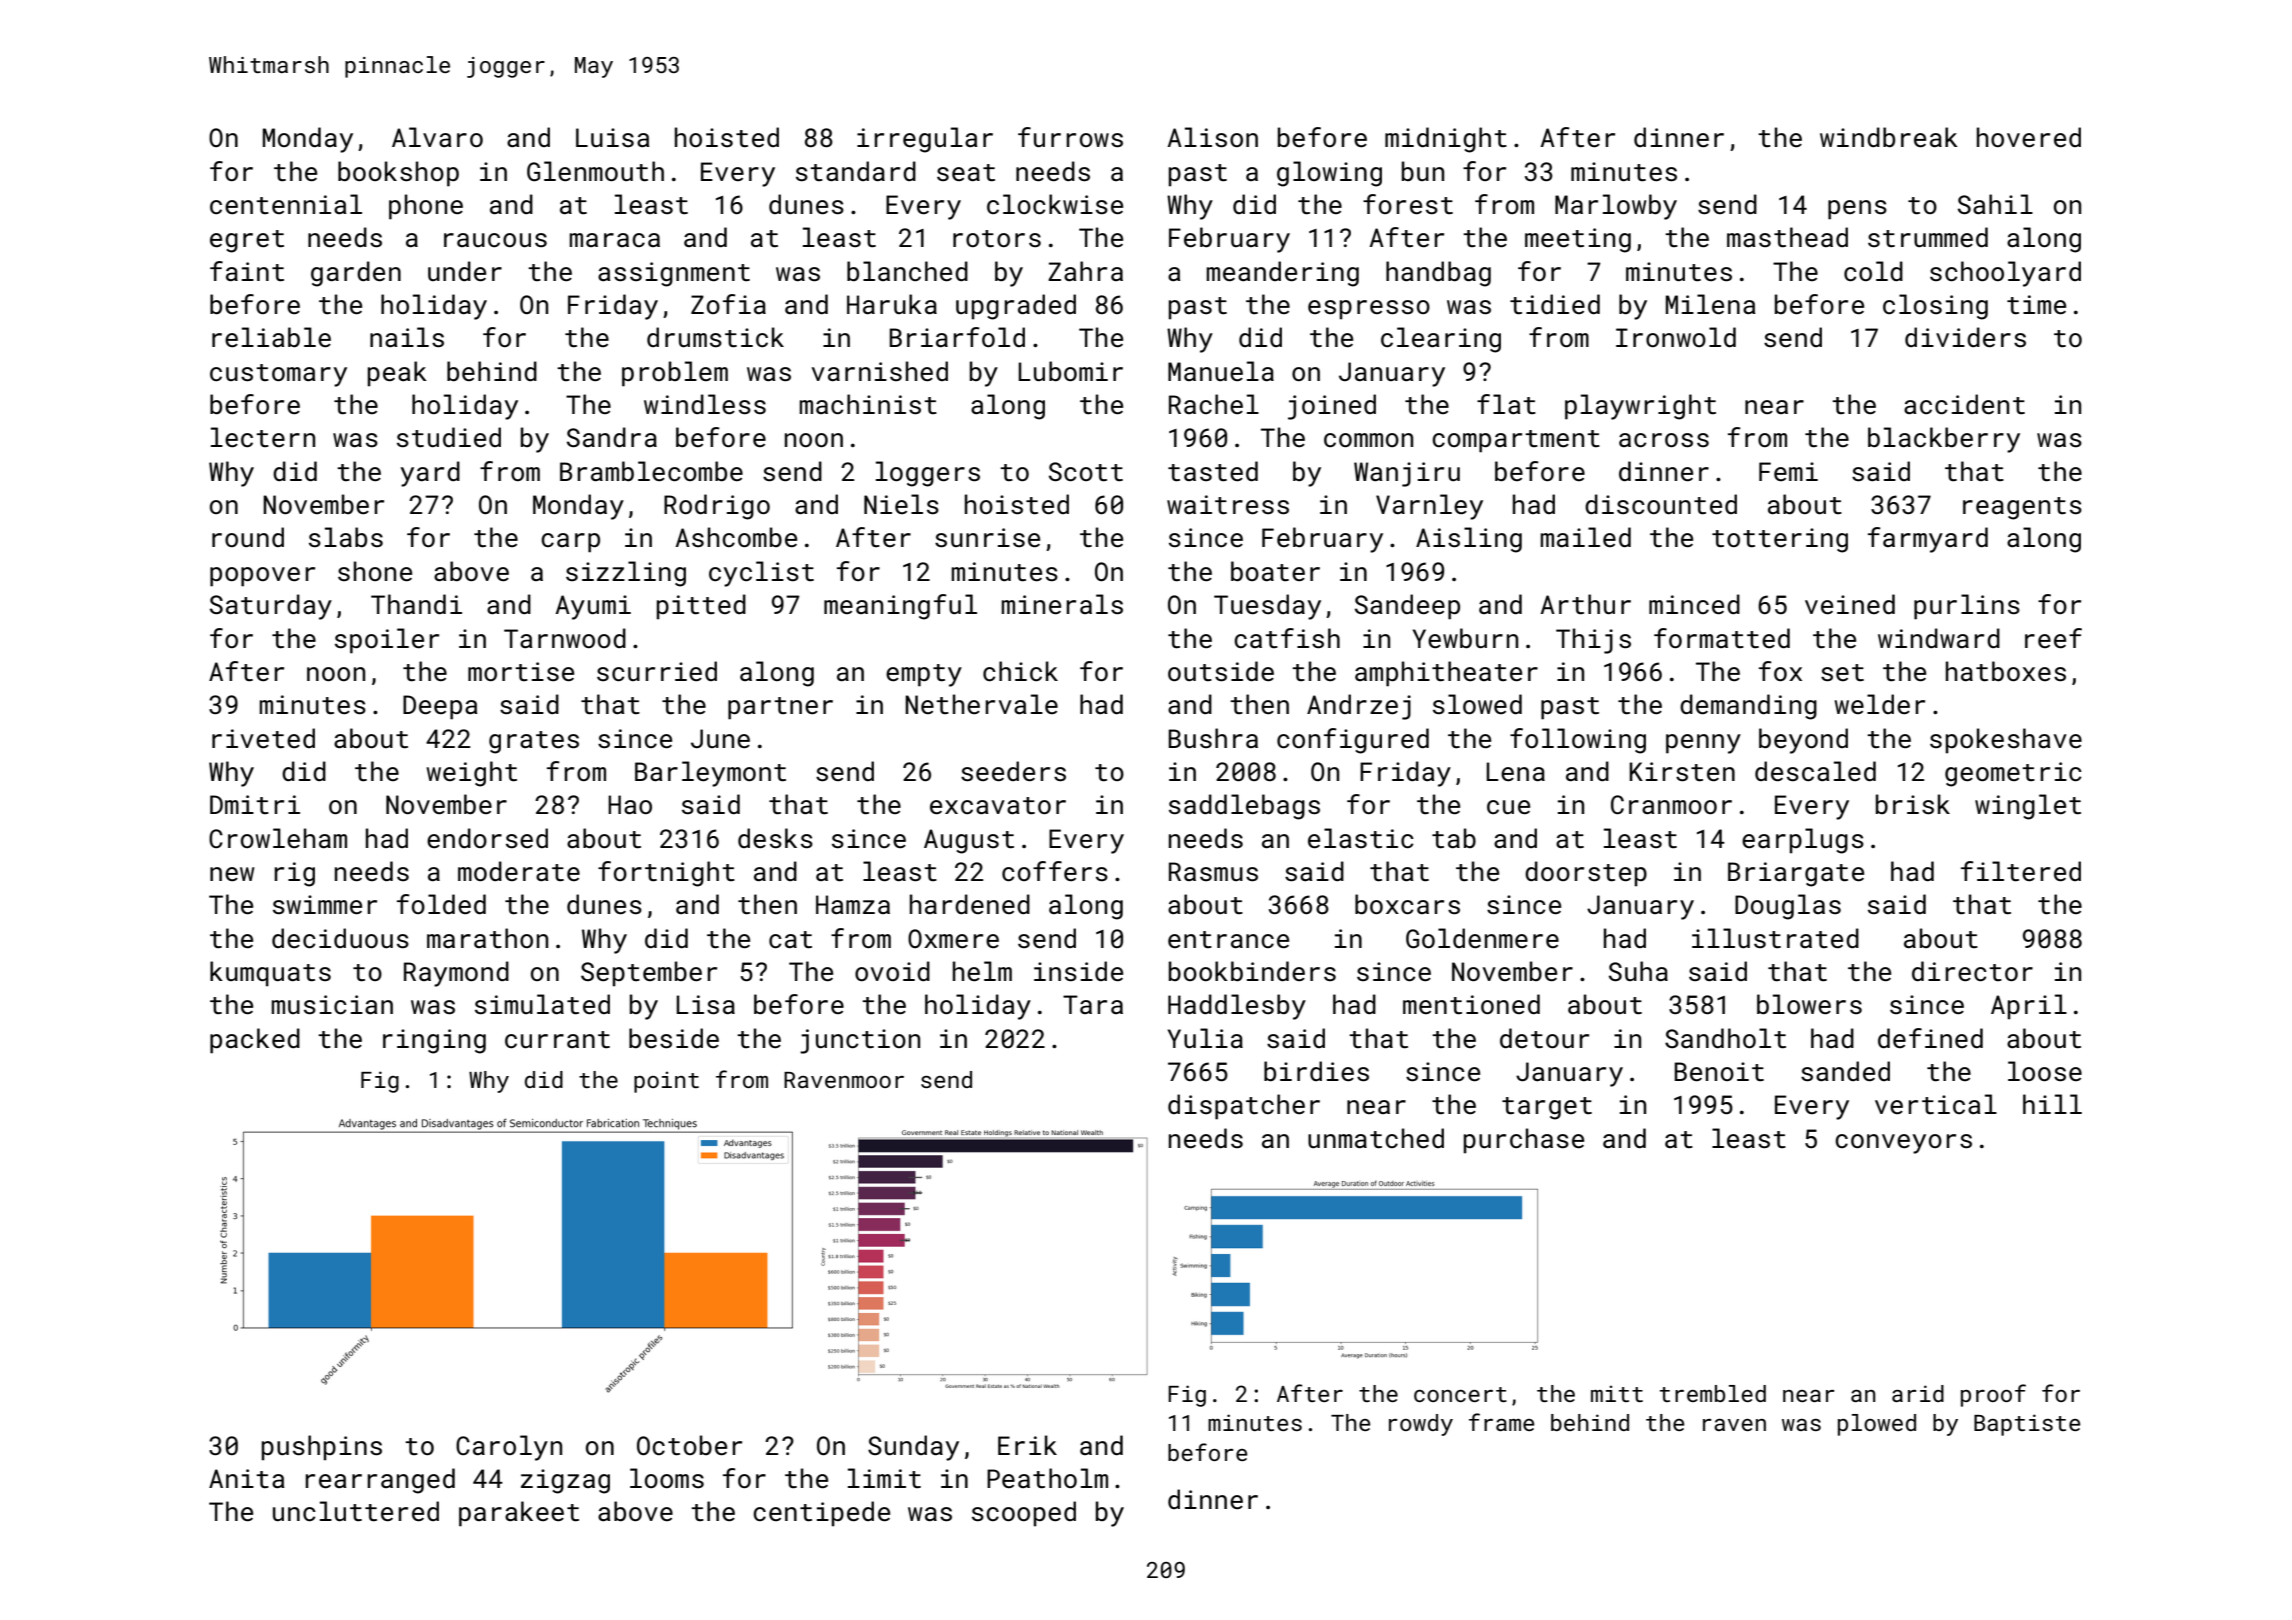  Describe the element at coordinates (1024, 1514) in the page. I see `scooped` at that location.
